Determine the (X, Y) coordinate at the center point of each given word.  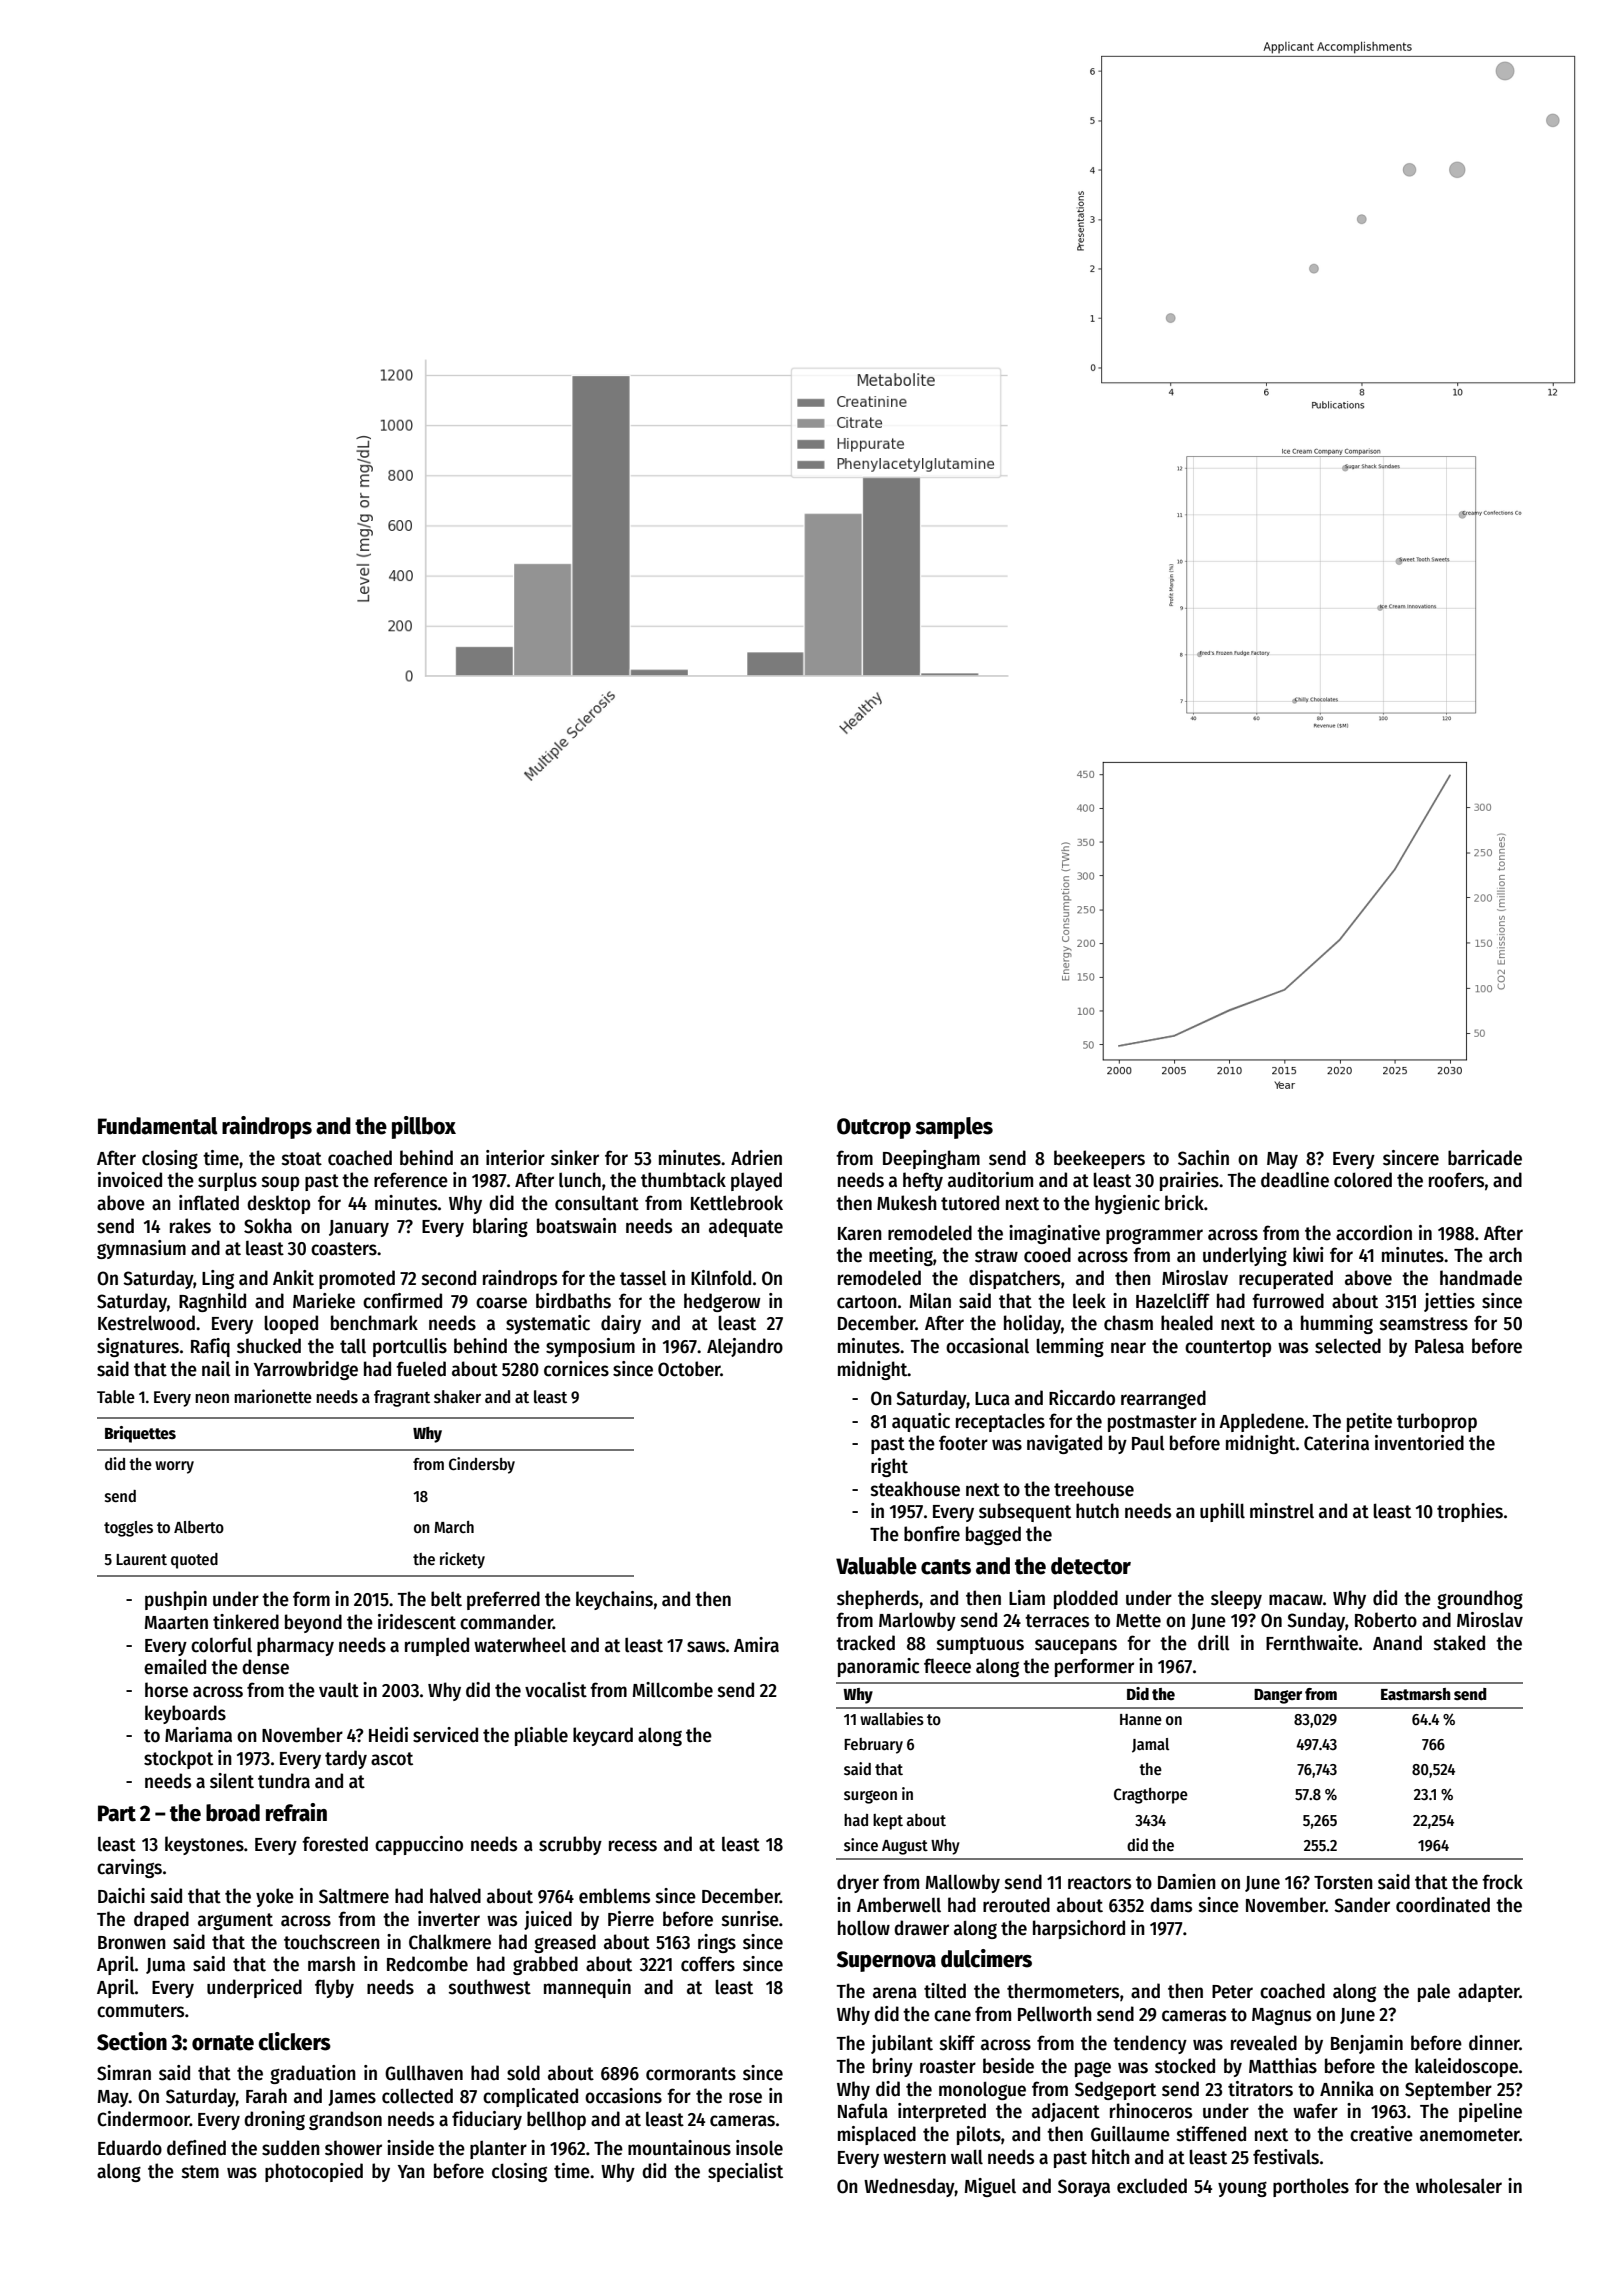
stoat (302, 1159)
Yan (411, 2172)
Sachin (1203, 1158)
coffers (708, 1964)
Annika (1347, 2089)
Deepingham (931, 1159)
